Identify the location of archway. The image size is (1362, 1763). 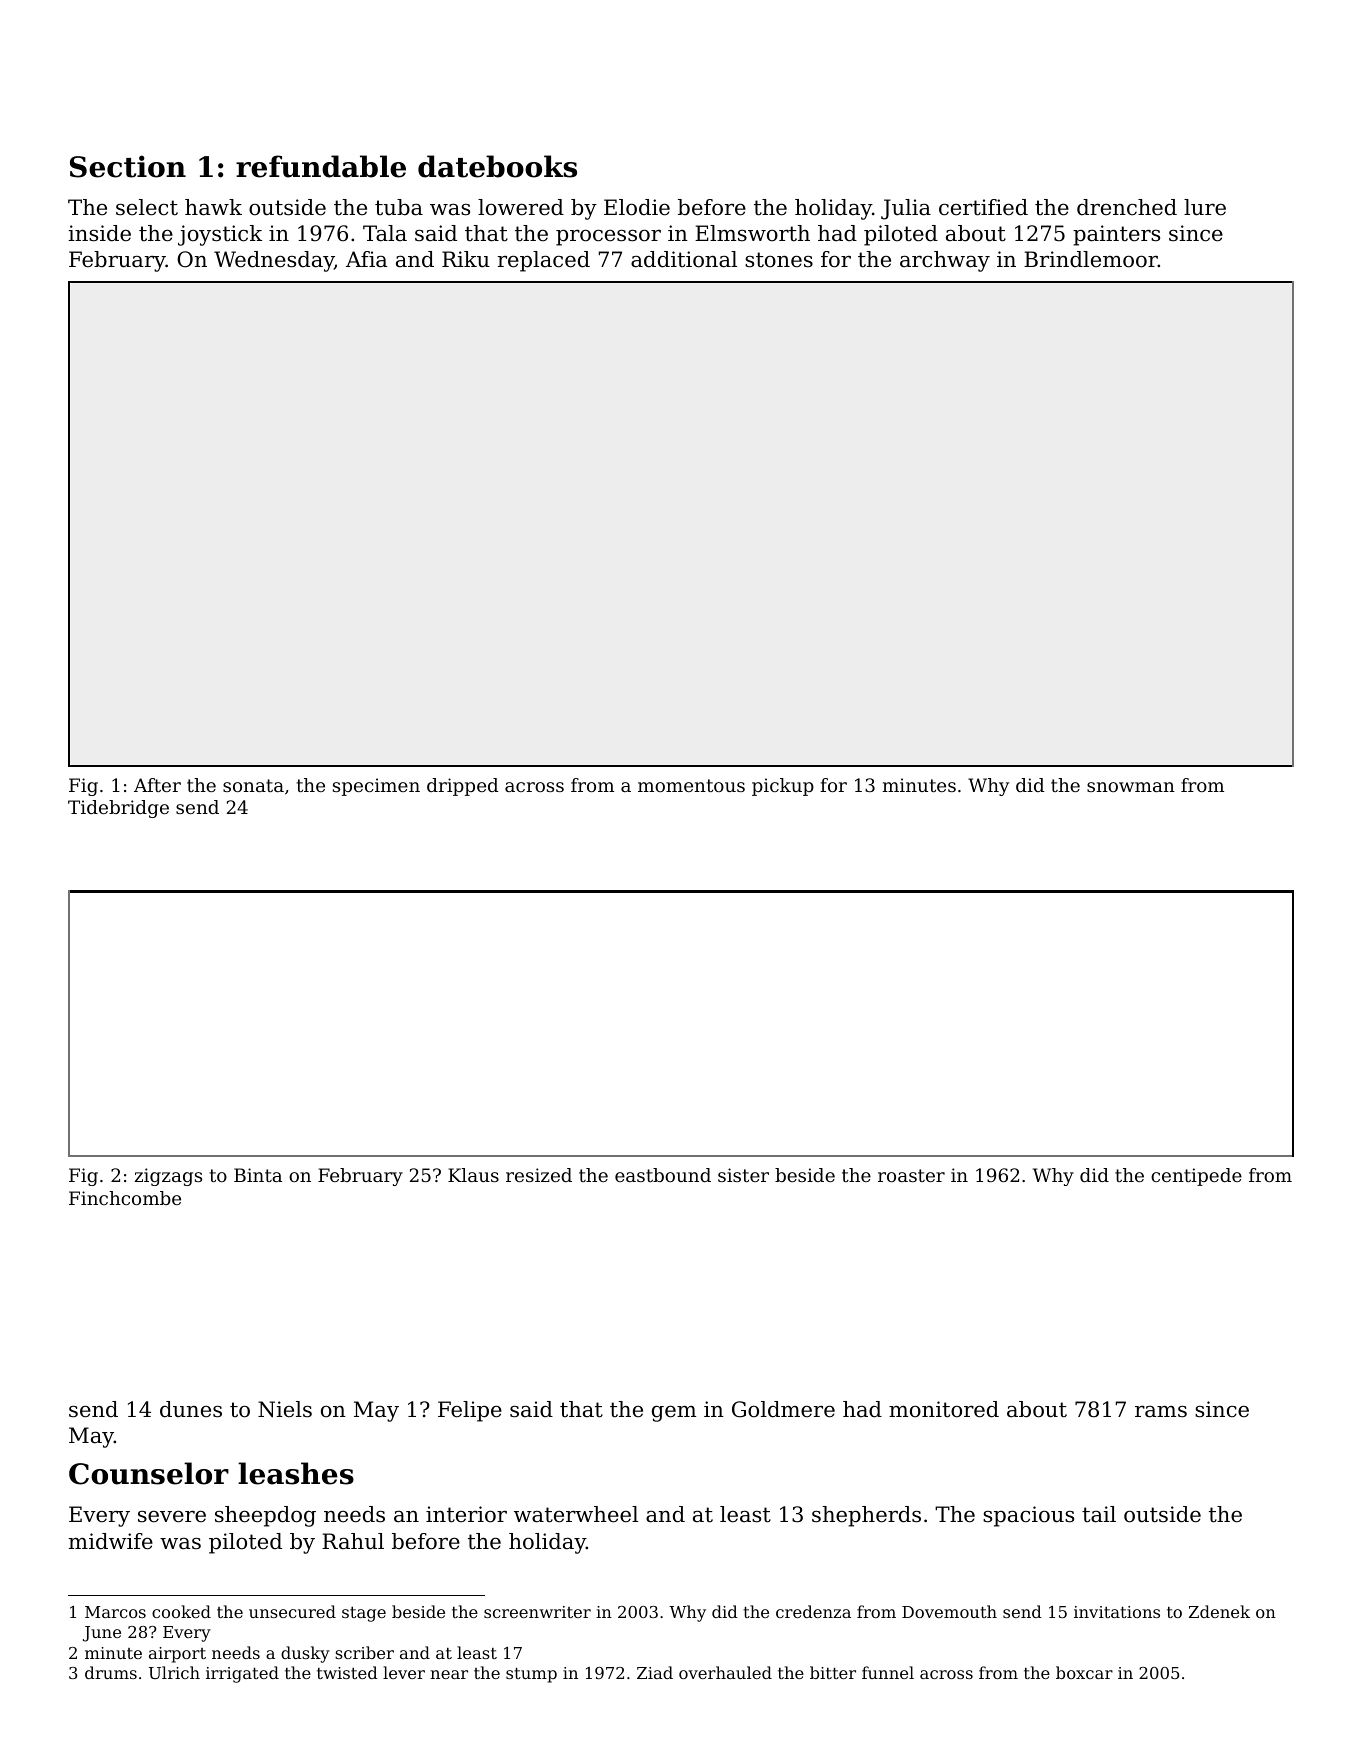
(945, 261).
